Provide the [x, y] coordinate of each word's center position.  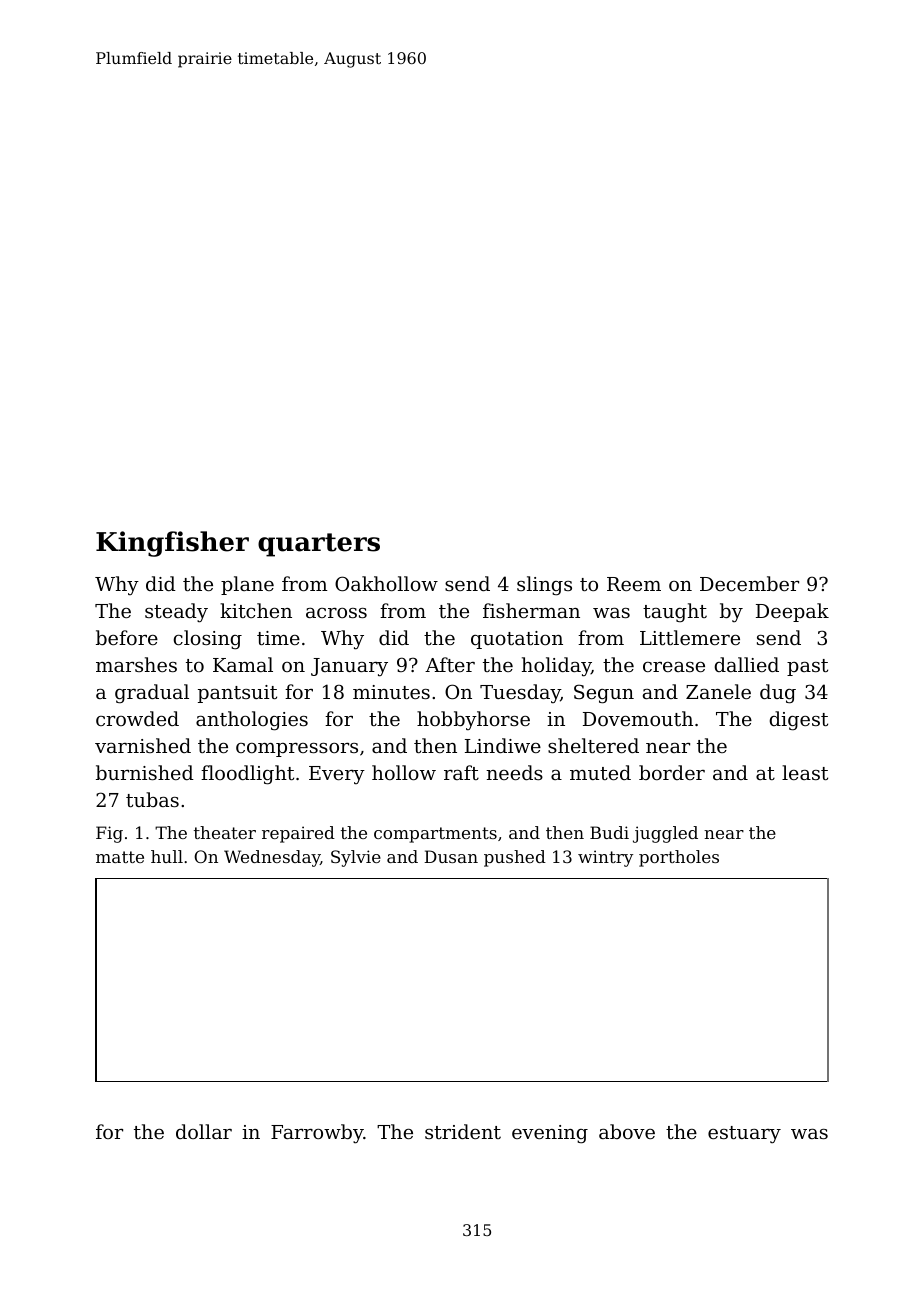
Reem [634, 584]
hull [167, 856]
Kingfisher [172, 544]
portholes [679, 858]
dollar [204, 1131]
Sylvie [356, 858]
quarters [319, 545]
